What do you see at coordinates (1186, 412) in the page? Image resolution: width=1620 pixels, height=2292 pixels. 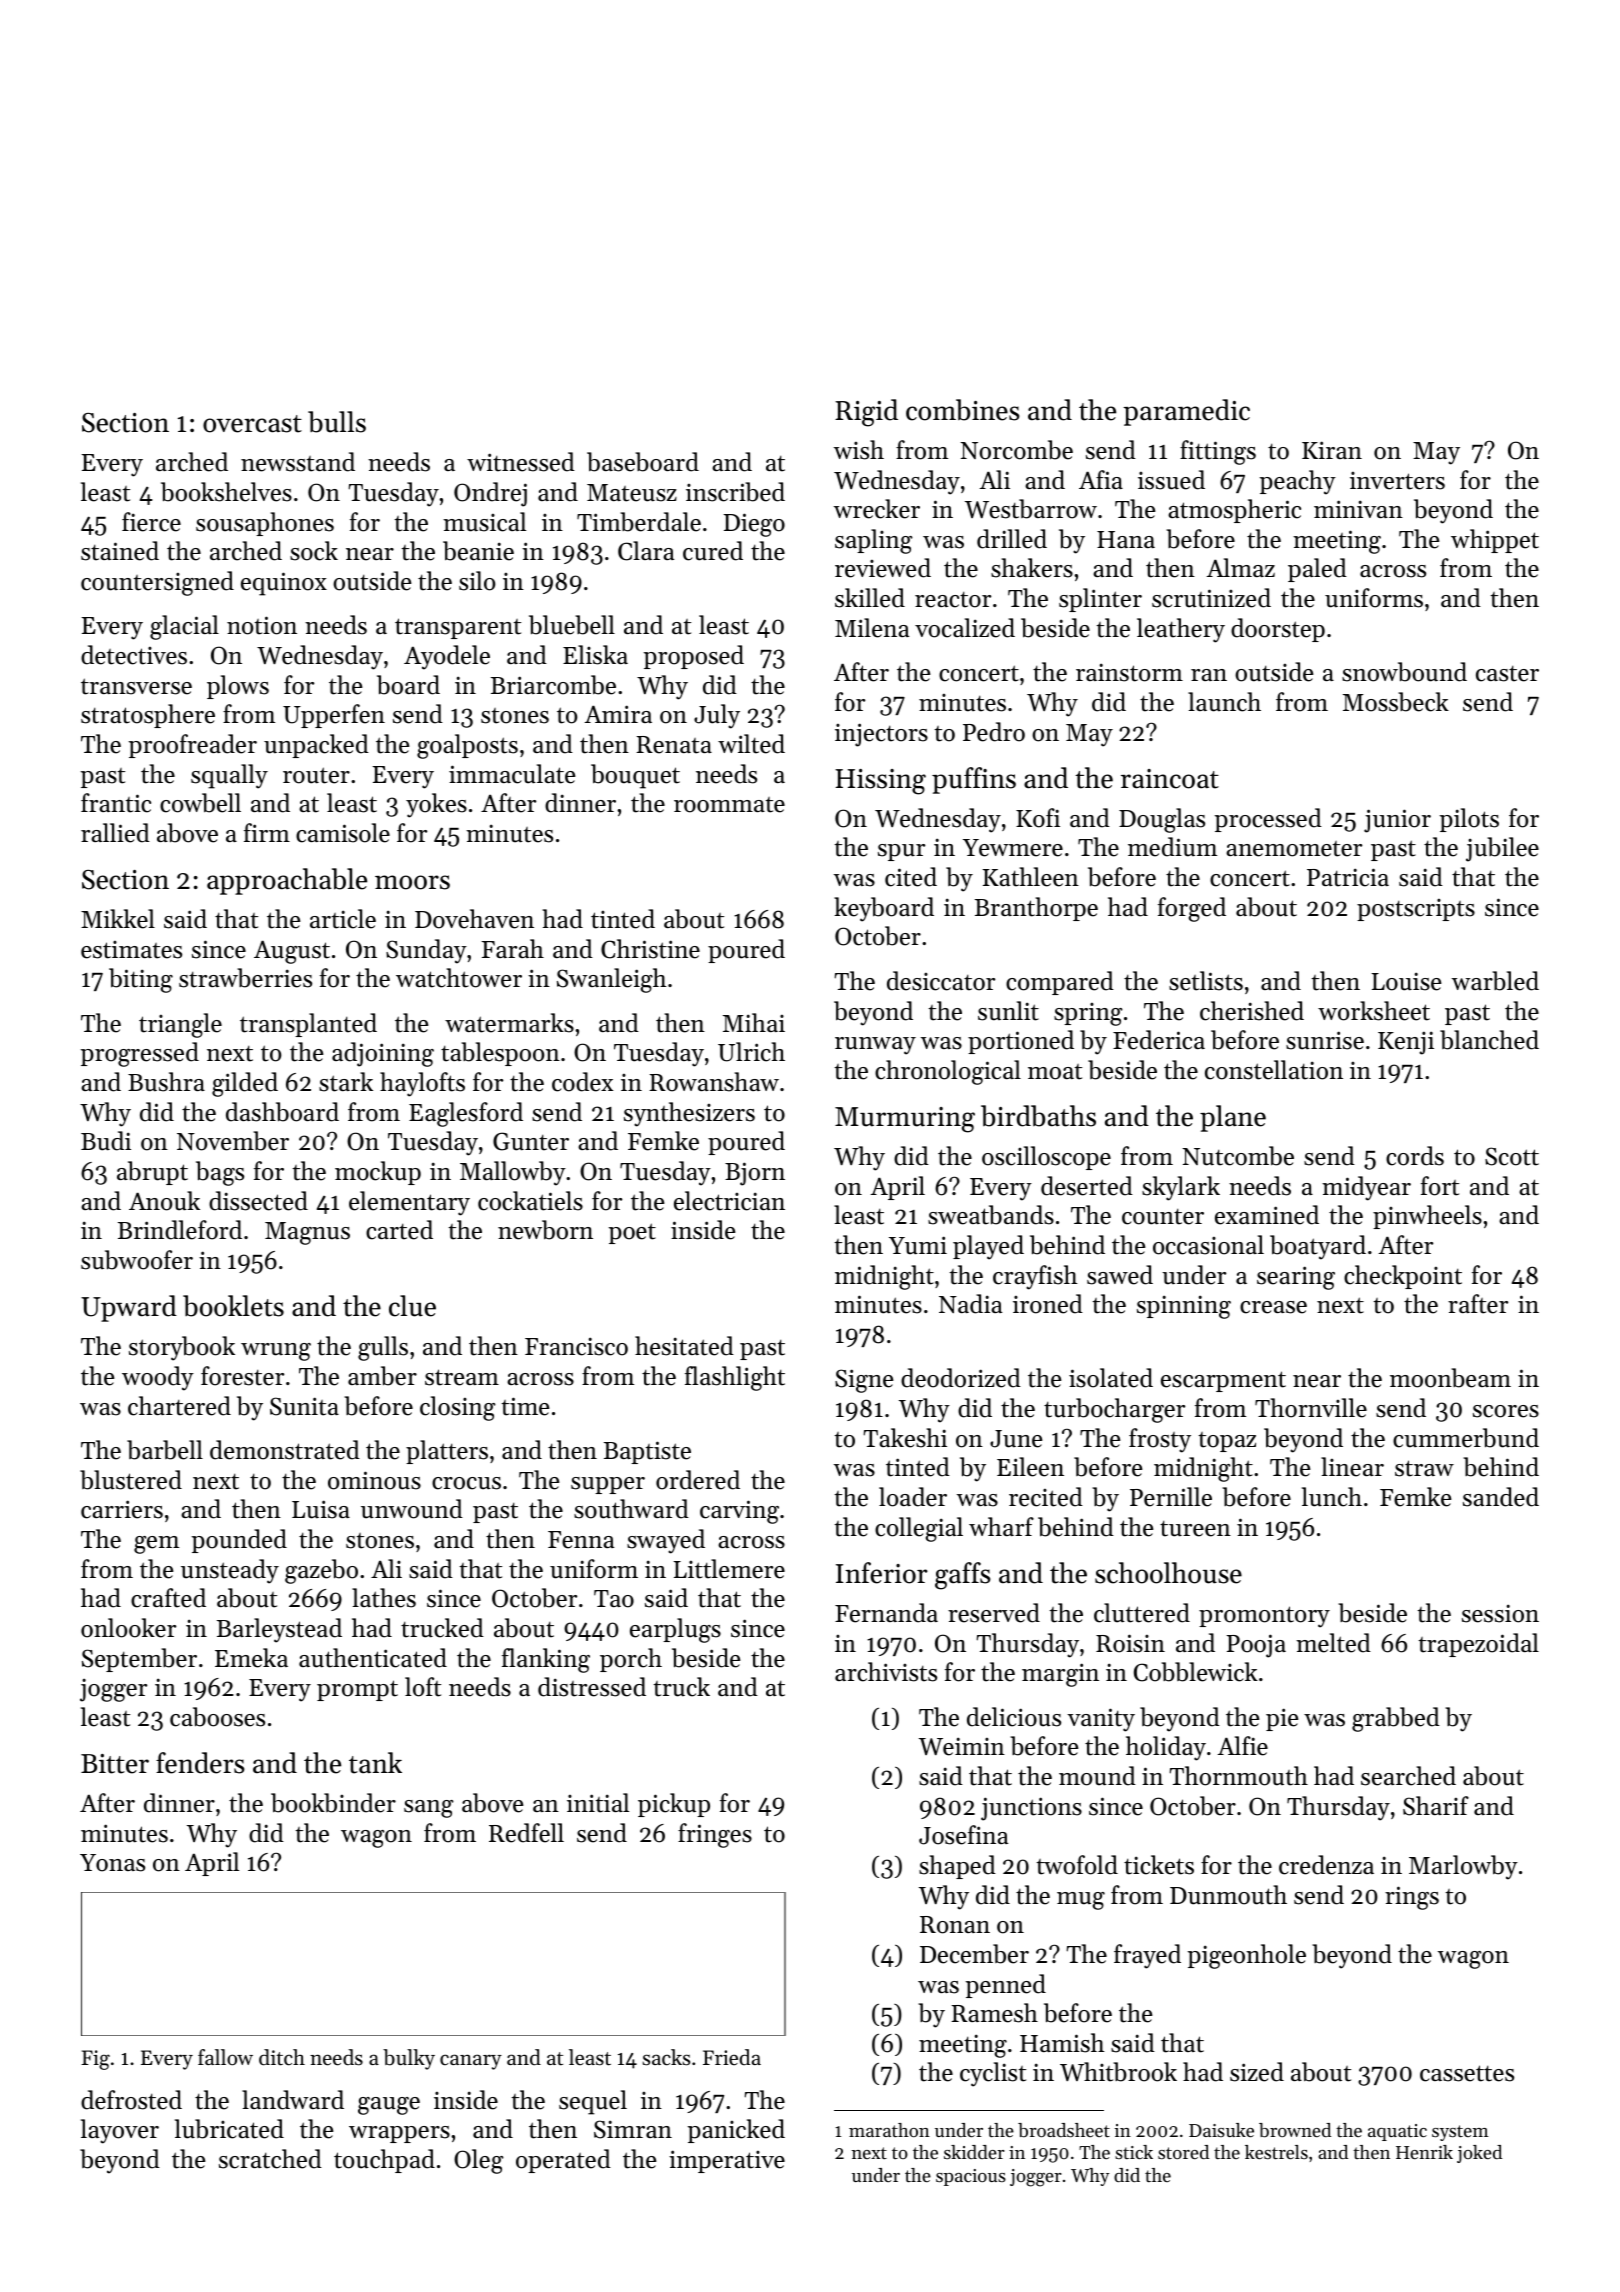 I see `paramedic` at bounding box center [1186, 412].
